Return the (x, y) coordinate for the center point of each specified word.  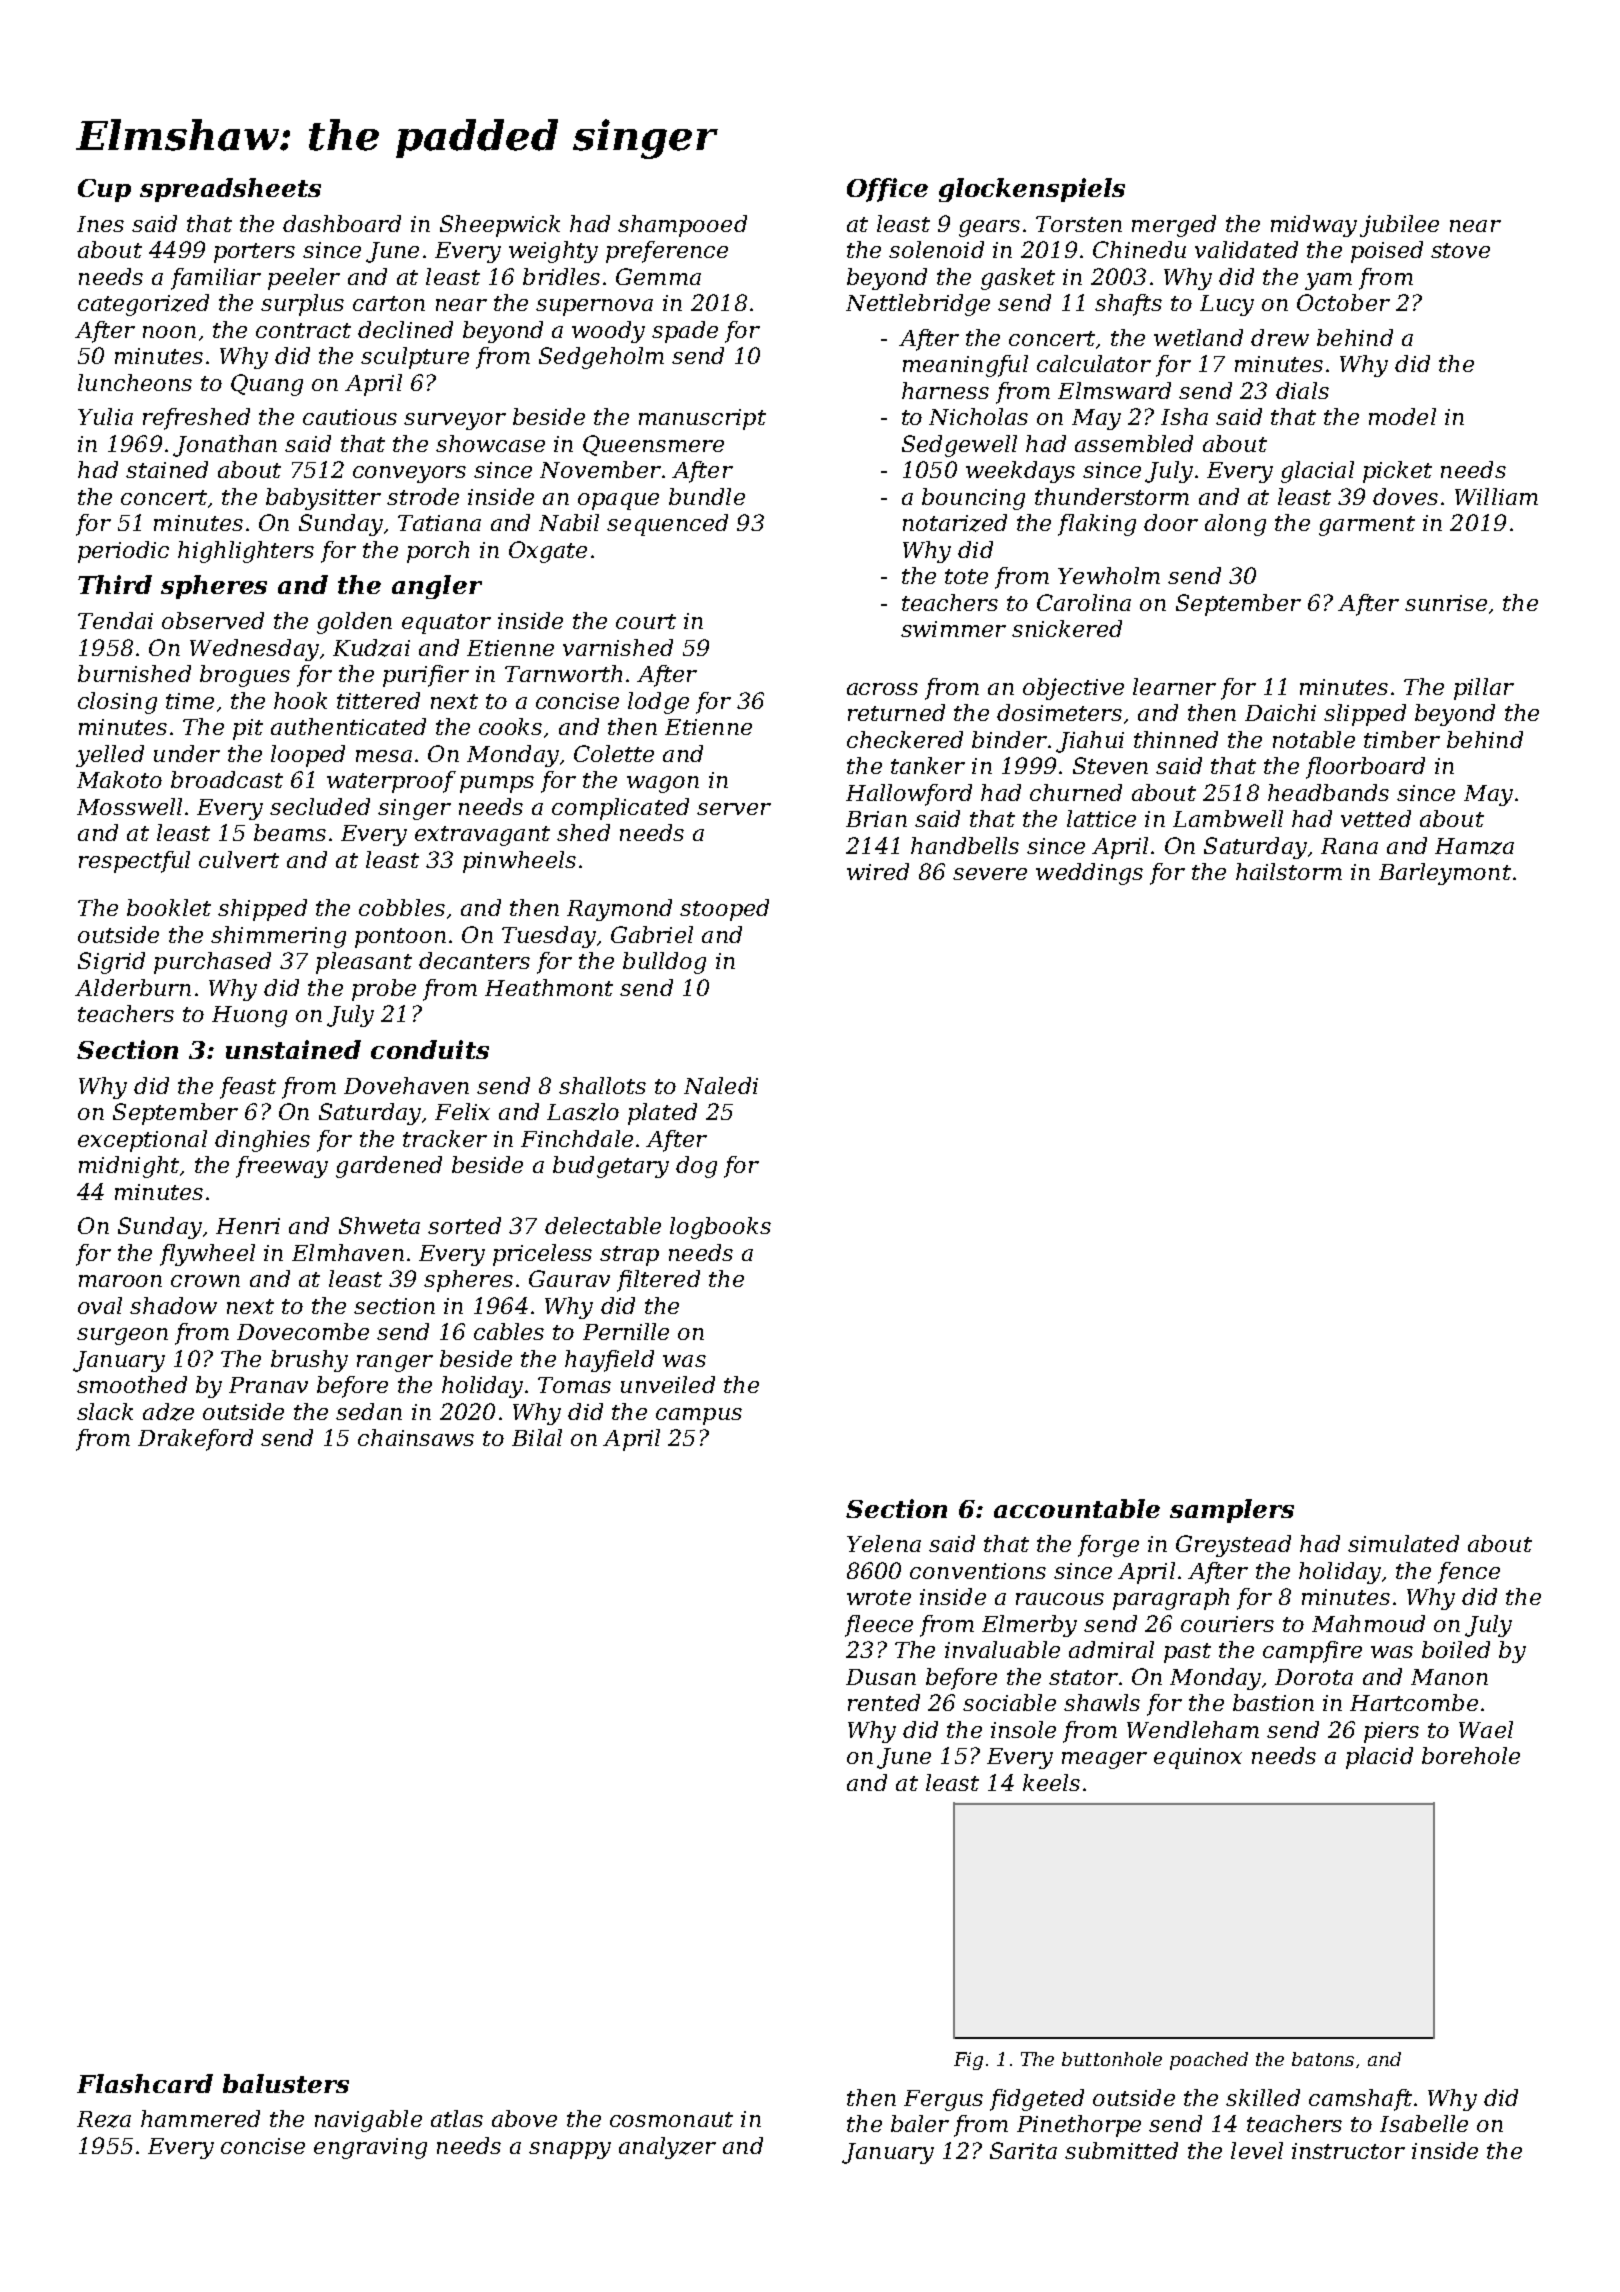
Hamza (1474, 846)
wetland (1198, 337)
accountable (1077, 1508)
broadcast (227, 779)
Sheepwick (500, 226)
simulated (1403, 1543)
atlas (457, 2118)
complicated (620, 809)
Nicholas (978, 416)
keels (1051, 1782)
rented (884, 1702)
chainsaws (416, 1437)
